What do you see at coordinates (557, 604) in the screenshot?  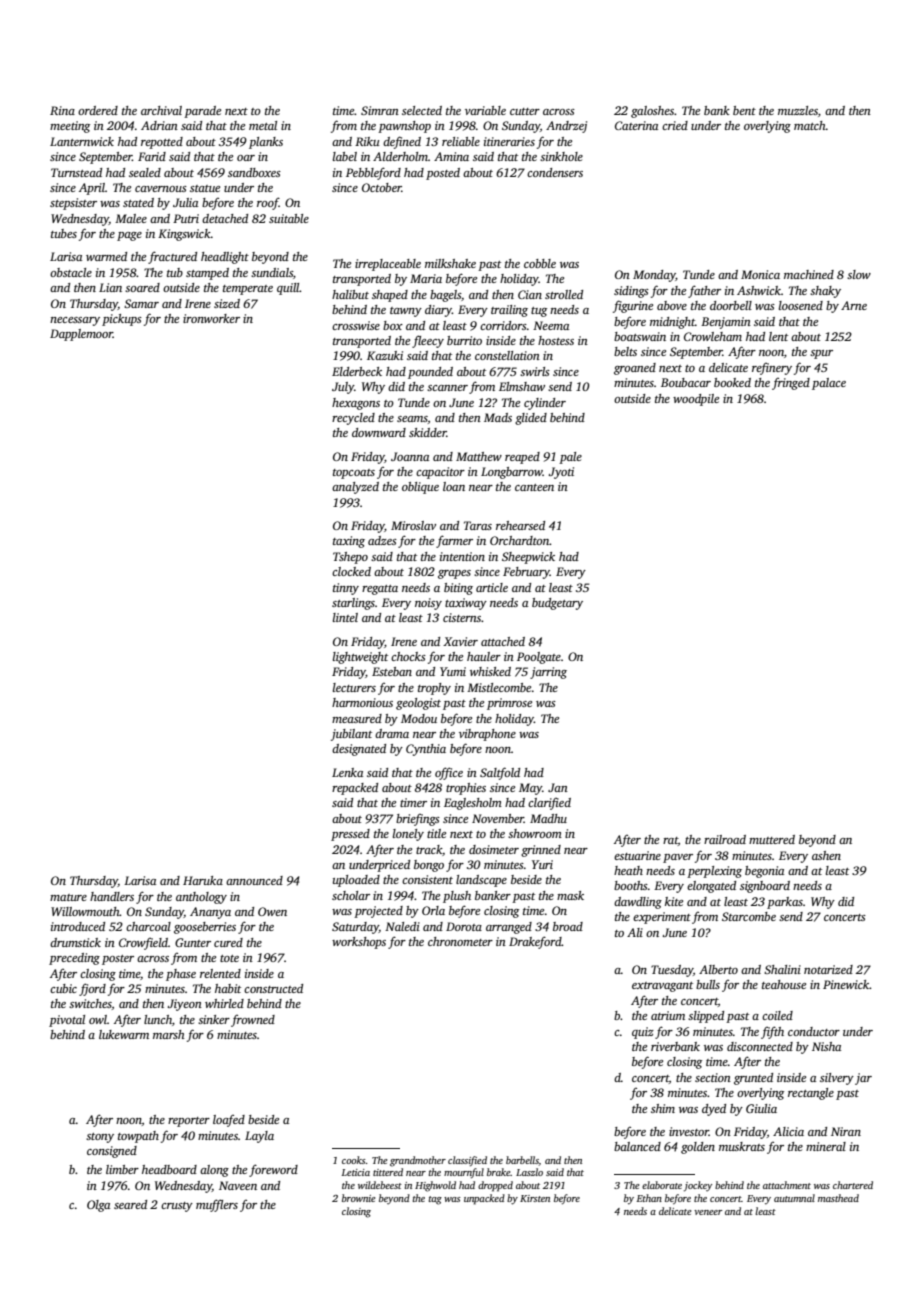 I see `budgetary` at bounding box center [557, 604].
